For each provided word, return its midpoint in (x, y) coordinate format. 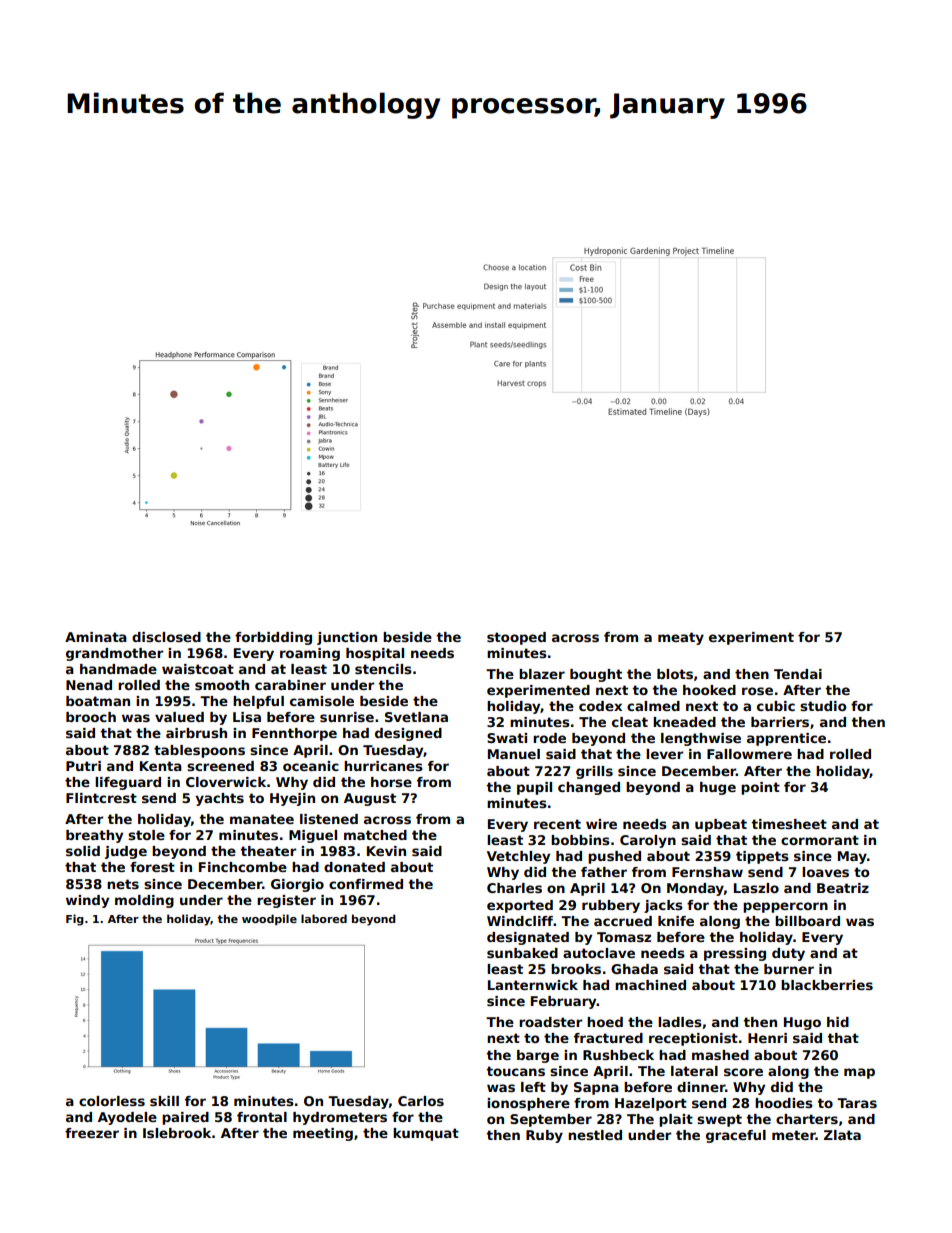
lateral (694, 1071)
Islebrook (177, 1133)
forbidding (273, 638)
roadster (550, 1022)
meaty (681, 638)
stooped (516, 638)
